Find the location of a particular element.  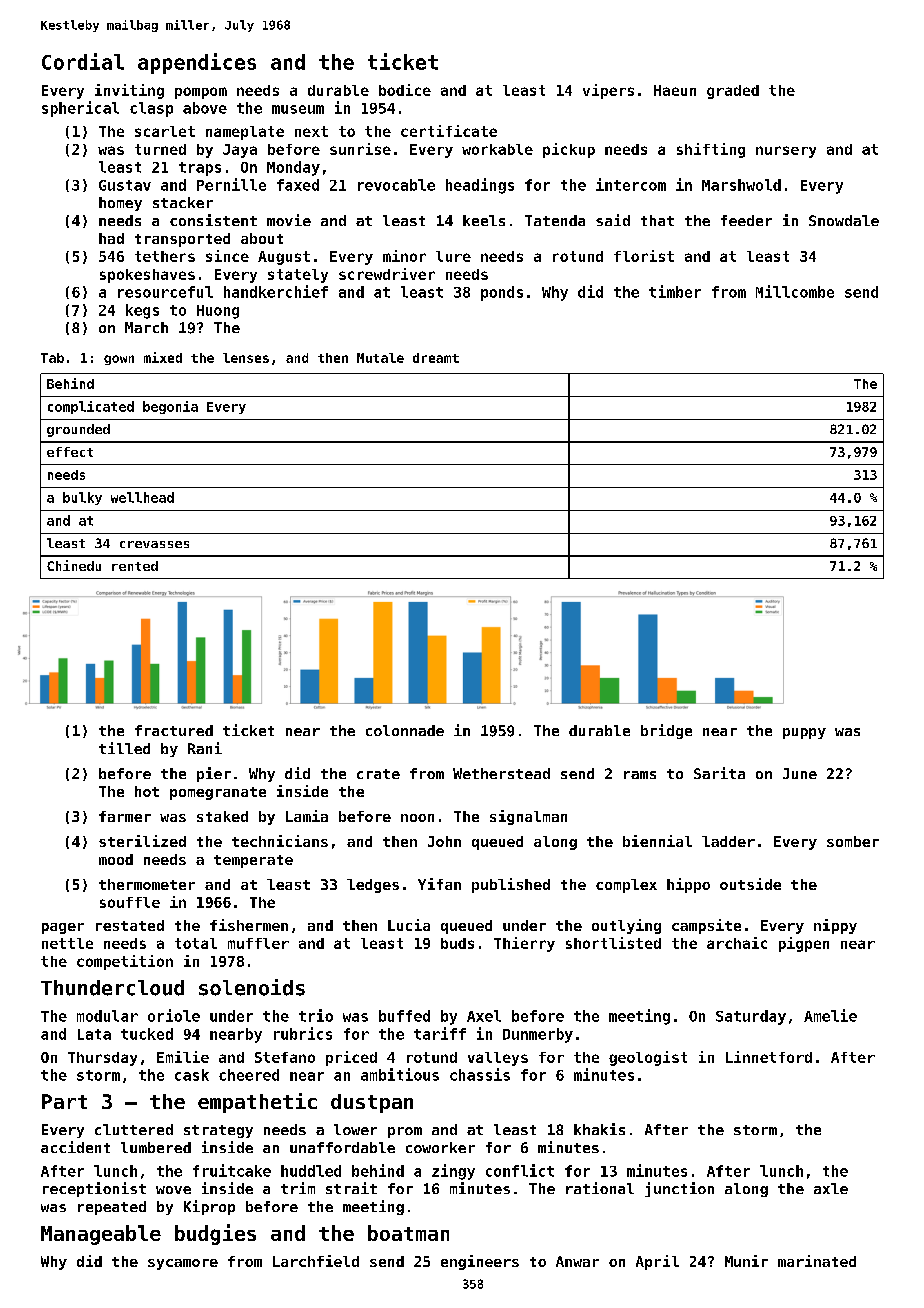

lure is located at coordinates (453, 256).
